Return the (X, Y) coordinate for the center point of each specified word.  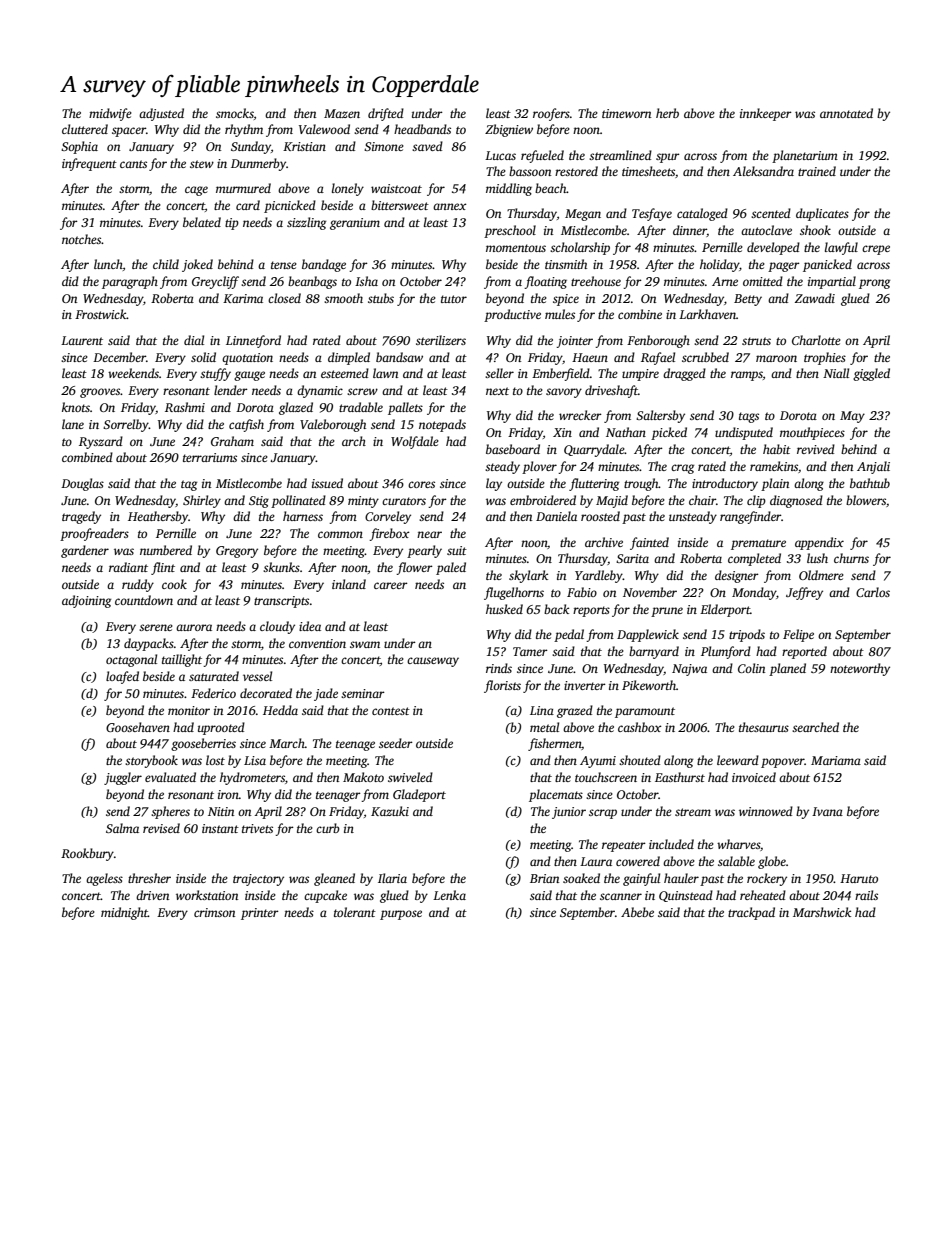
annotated (846, 113)
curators (404, 501)
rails (866, 895)
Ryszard (101, 442)
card (248, 205)
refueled (542, 156)
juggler (123, 778)
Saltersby (660, 416)
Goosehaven (138, 727)
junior (569, 813)
